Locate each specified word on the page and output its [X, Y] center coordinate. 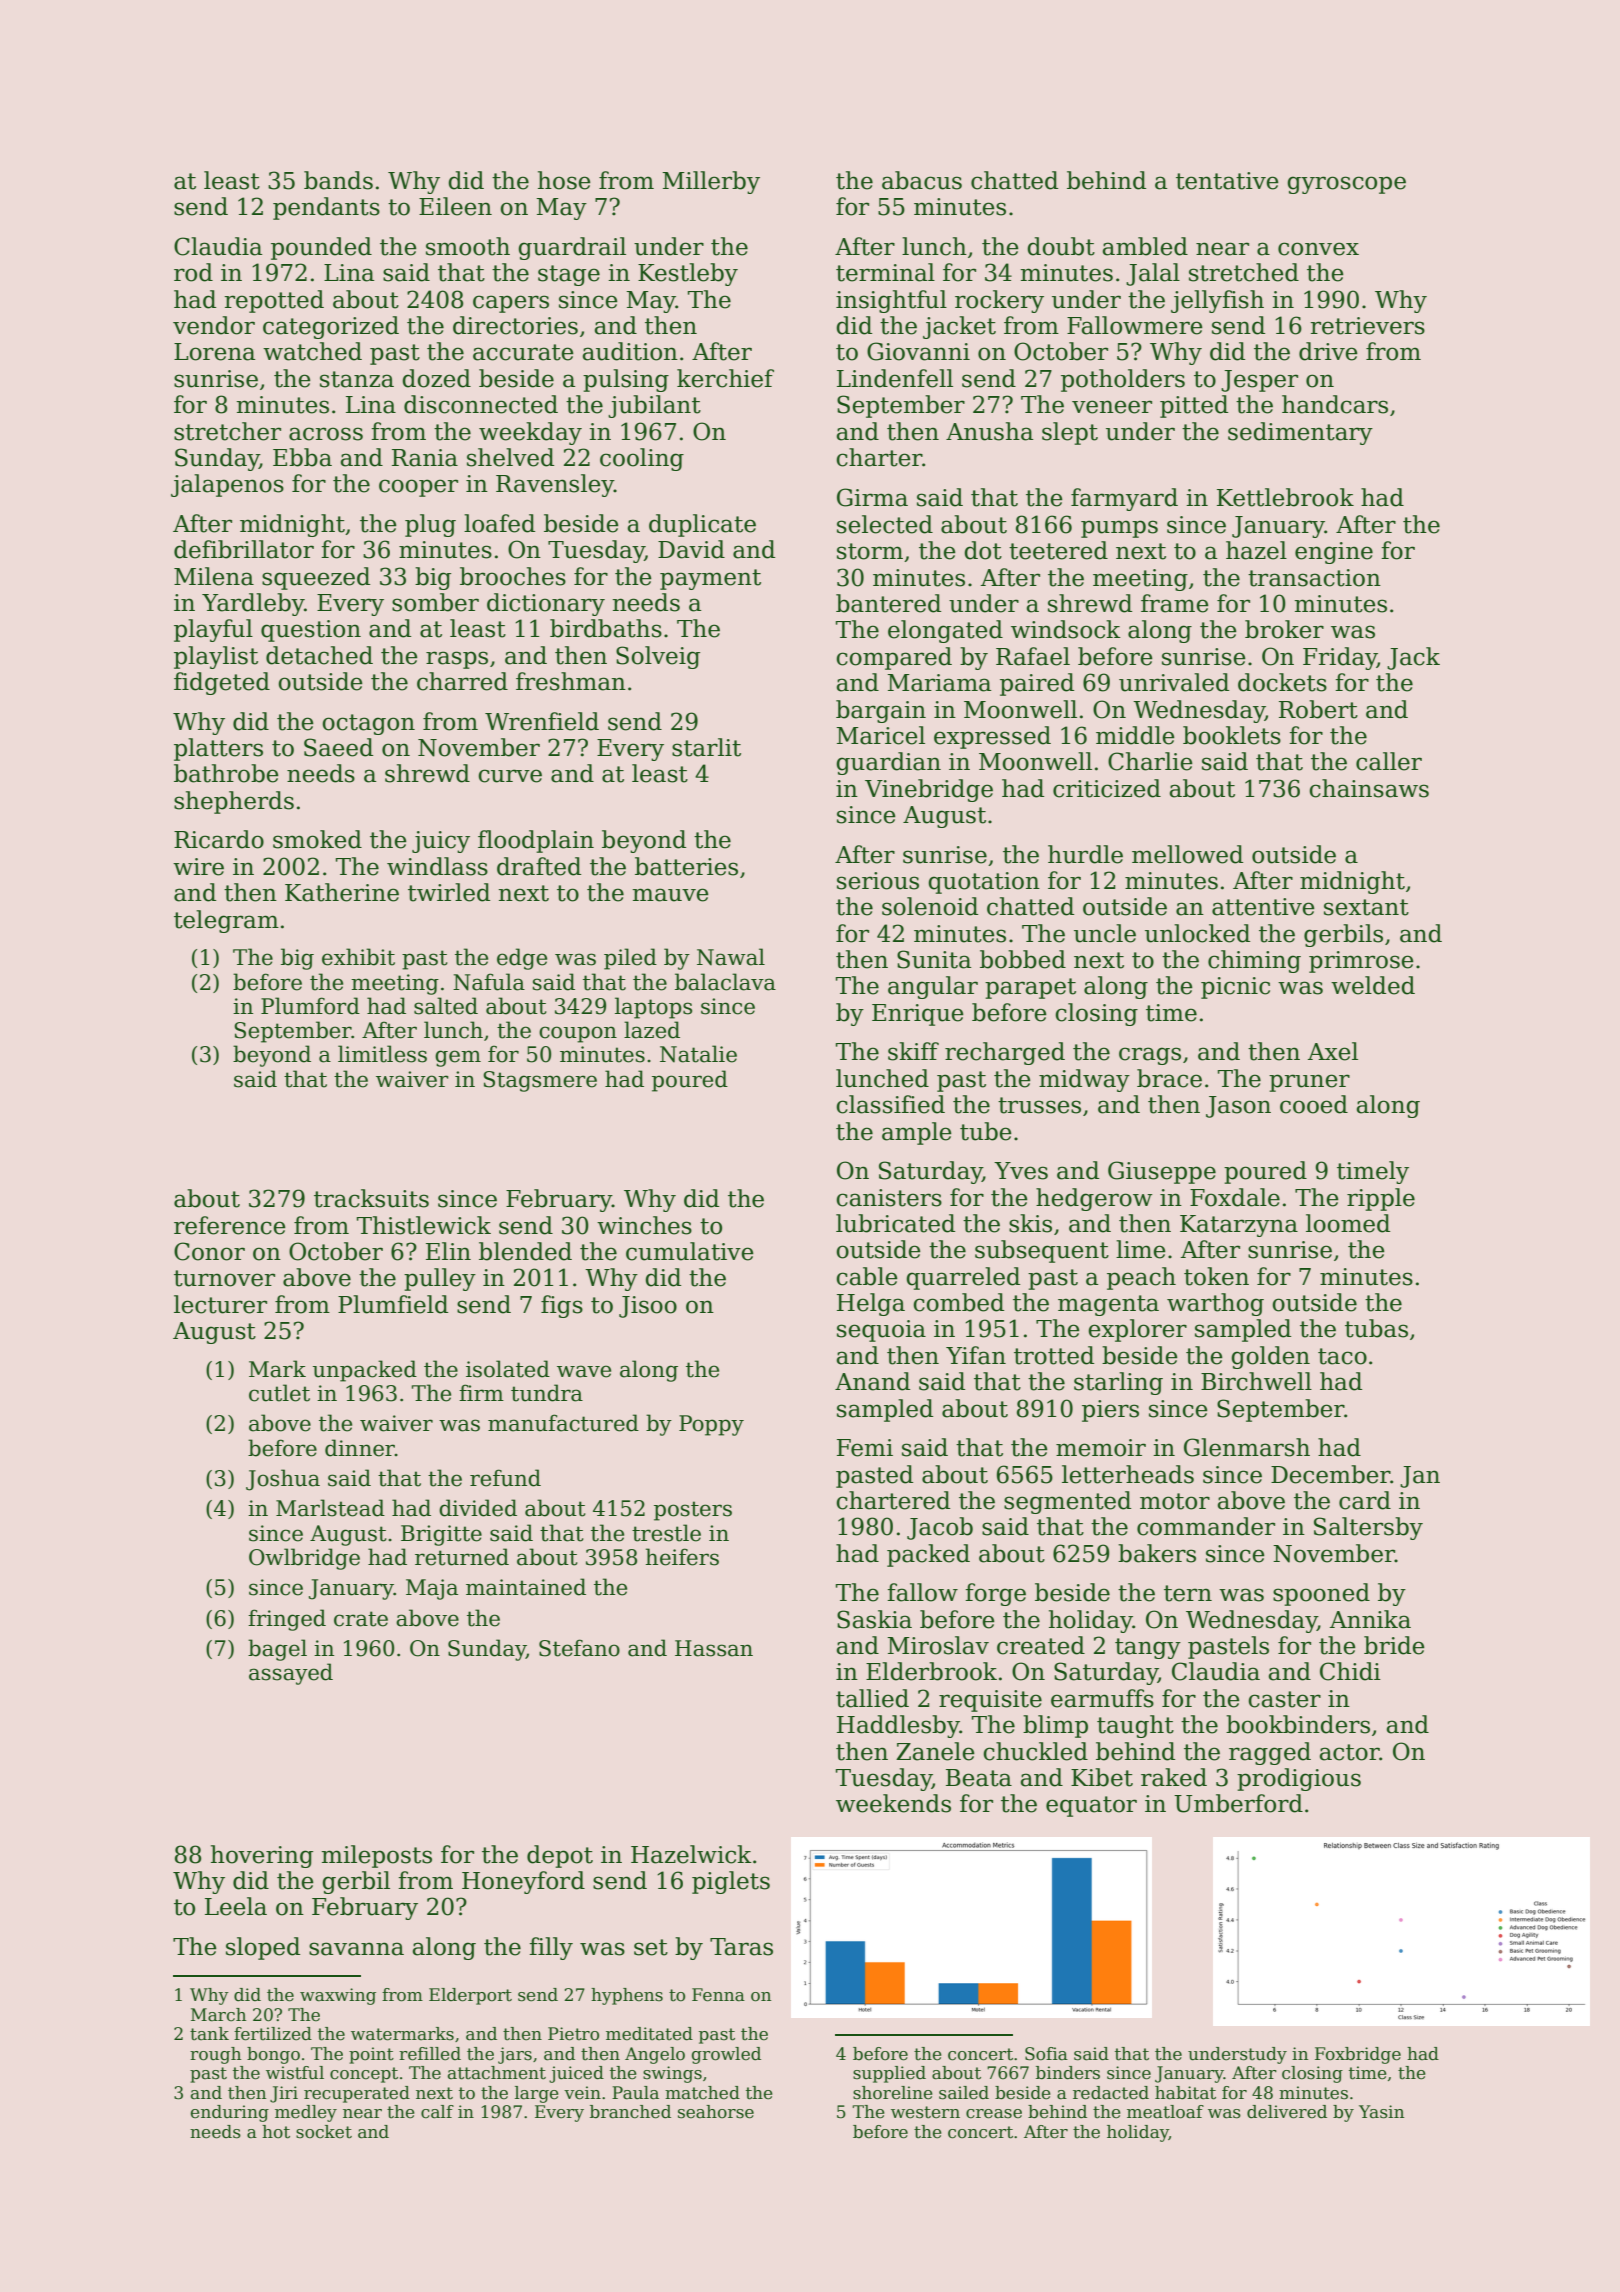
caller [1389, 761]
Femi [865, 1448]
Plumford [310, 1006]
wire [198, 867]
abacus [922, 180]
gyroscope [1346, 185]
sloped [263, 1948]
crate [361, 1619]
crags [1150, 1056]
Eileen [455, 206]
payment [710, 579]
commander [1206, 1526]
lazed [652, 1030]
